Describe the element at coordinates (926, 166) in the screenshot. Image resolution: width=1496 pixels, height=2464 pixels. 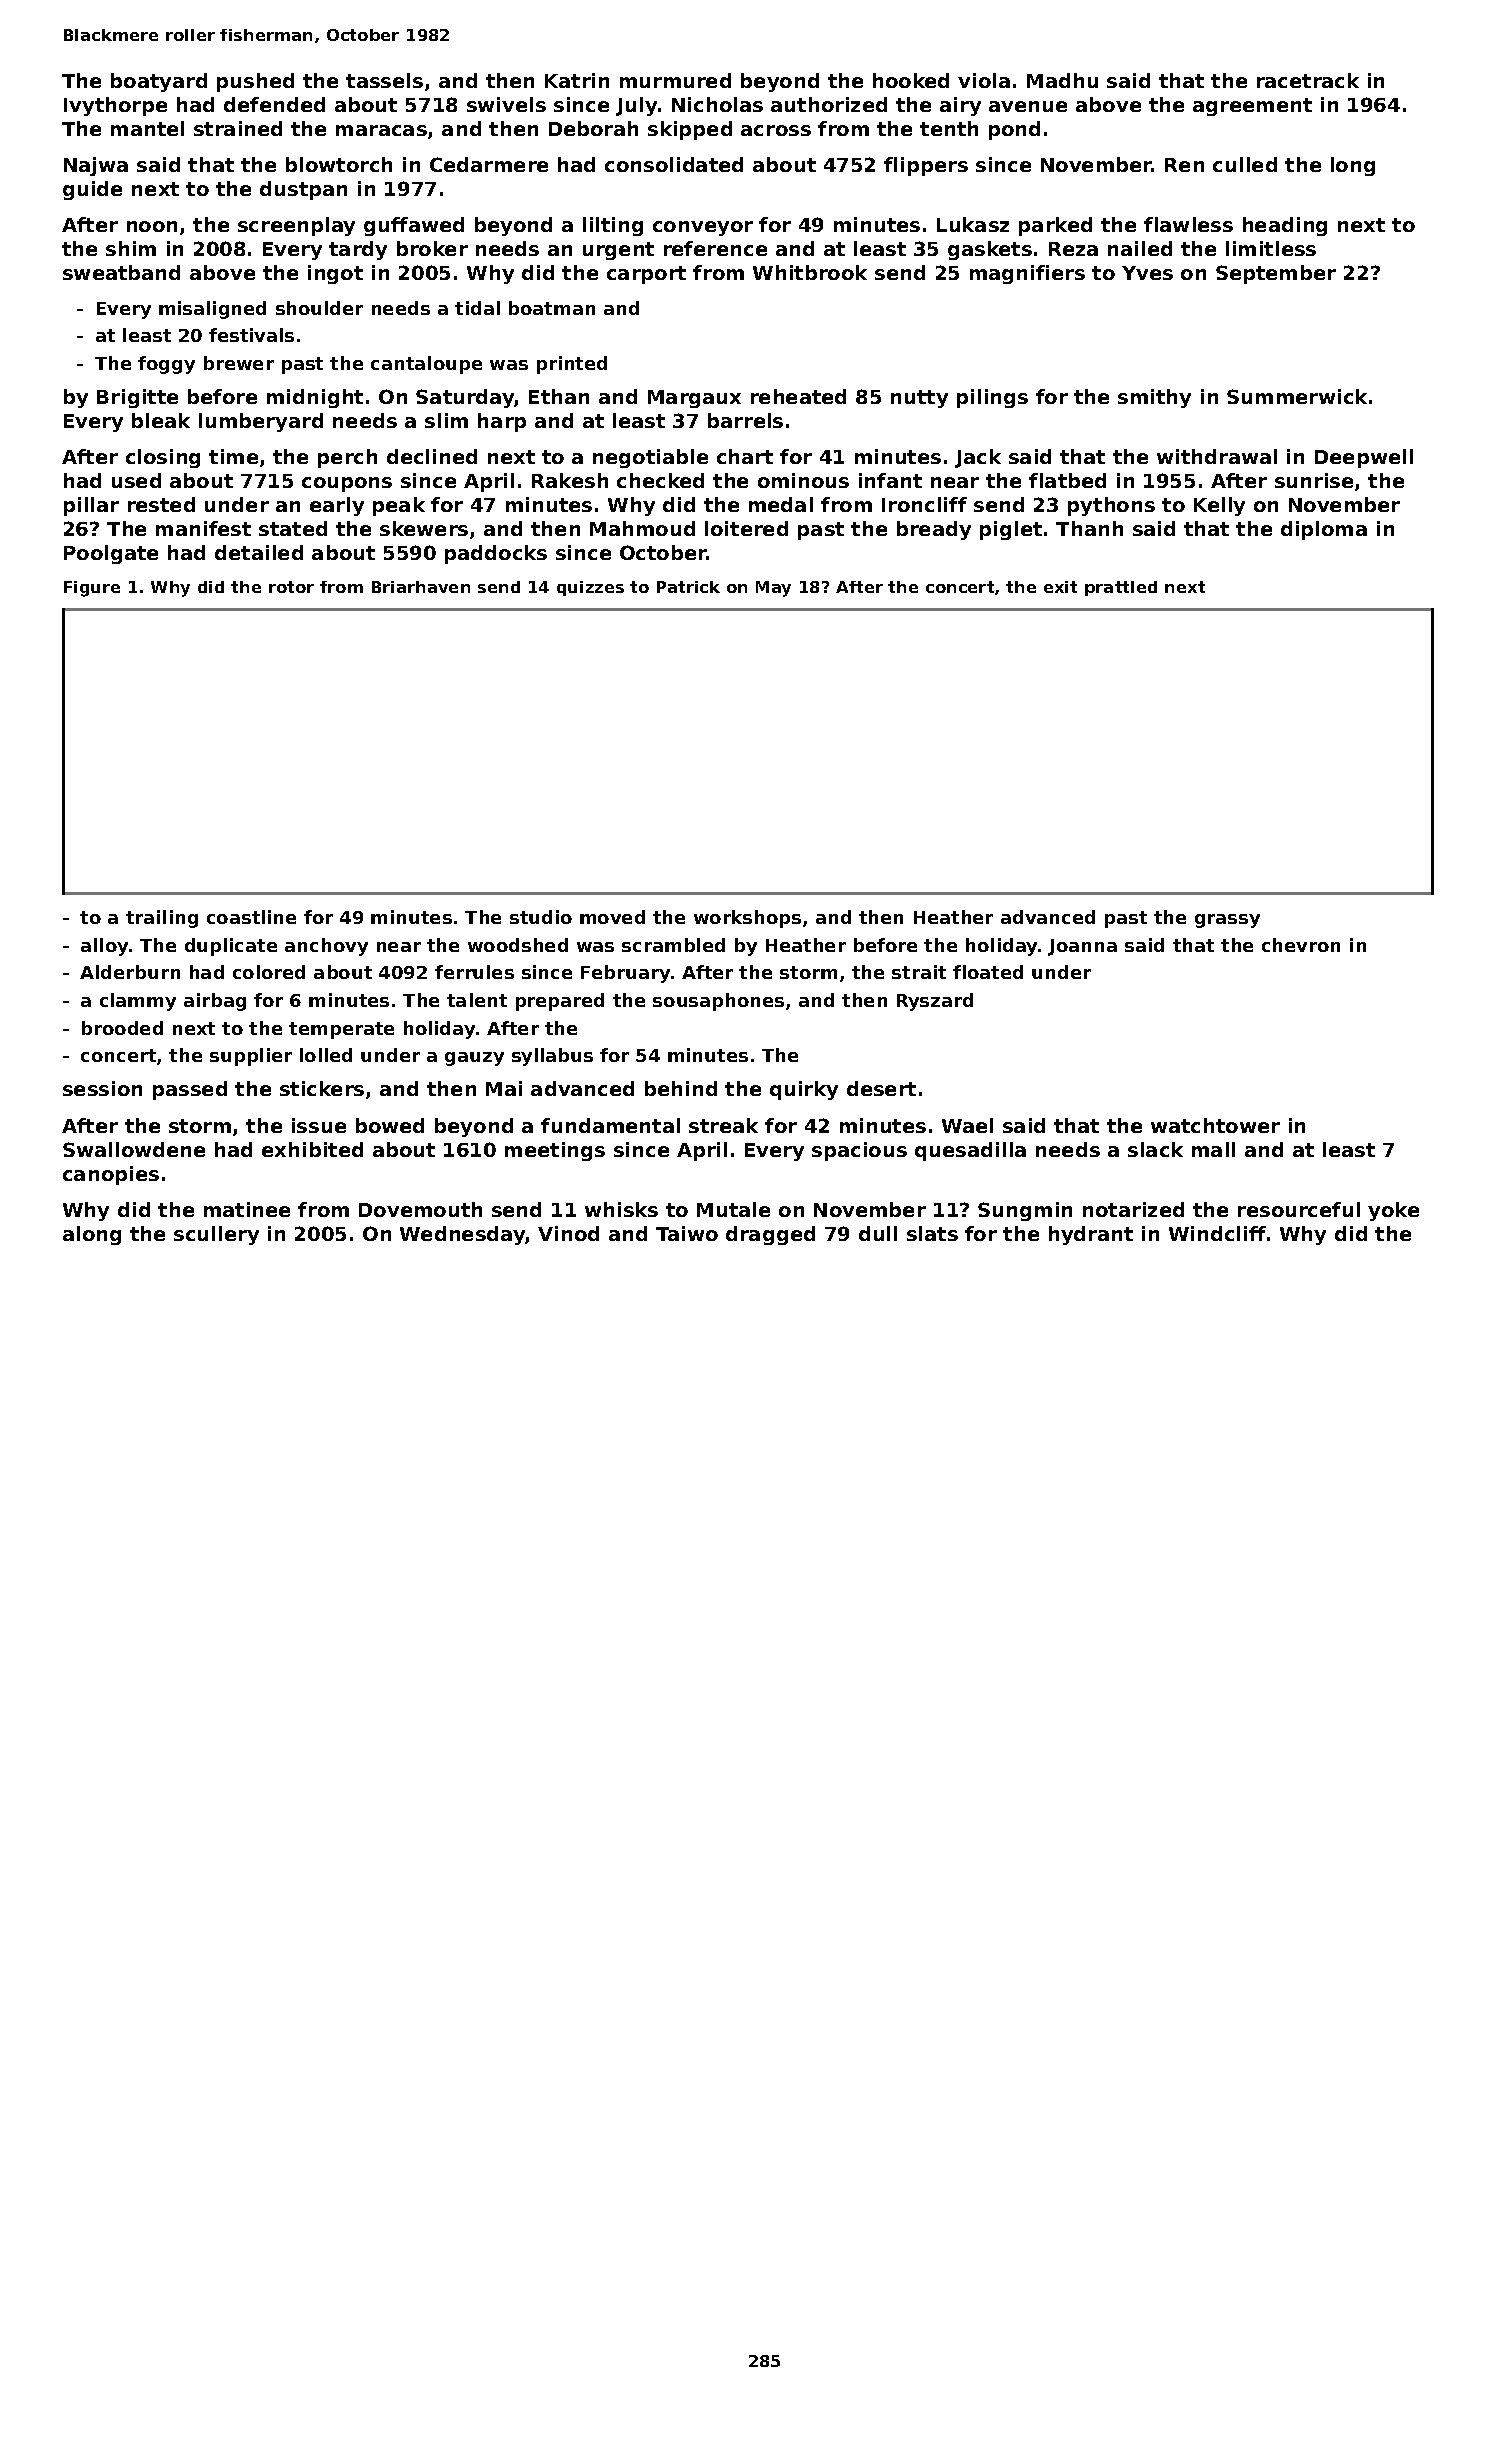
I see `flippers` at that location.
